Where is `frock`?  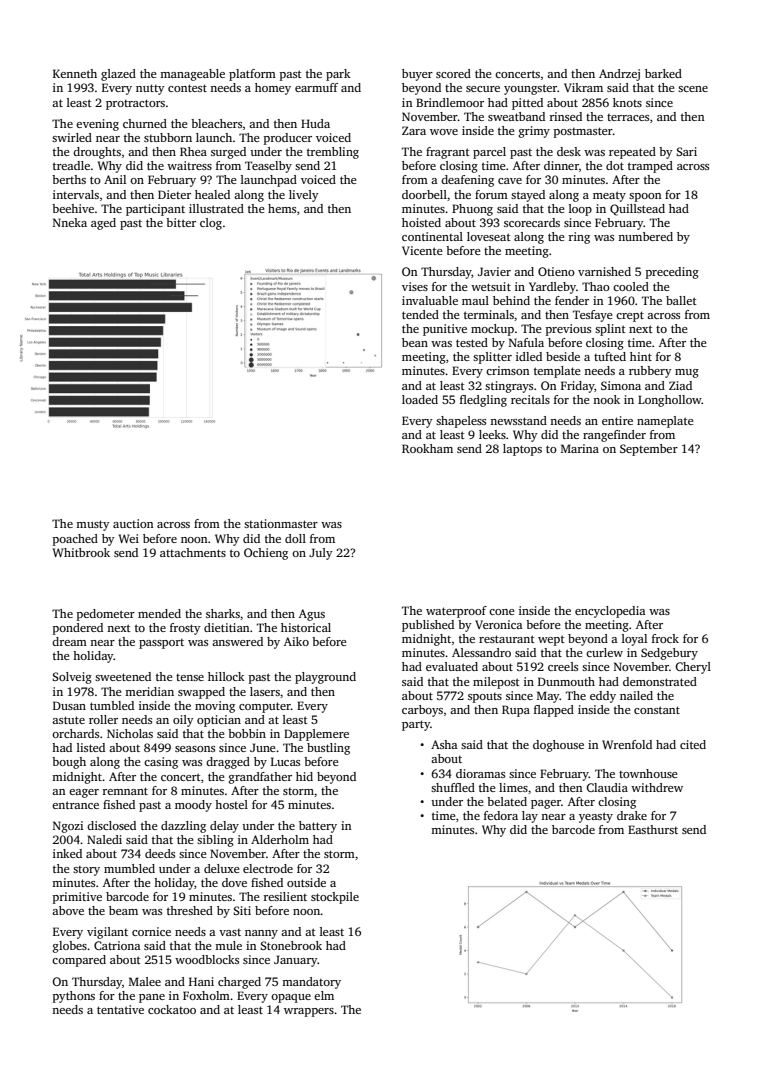
frock is located at coordinates (665, 638).
